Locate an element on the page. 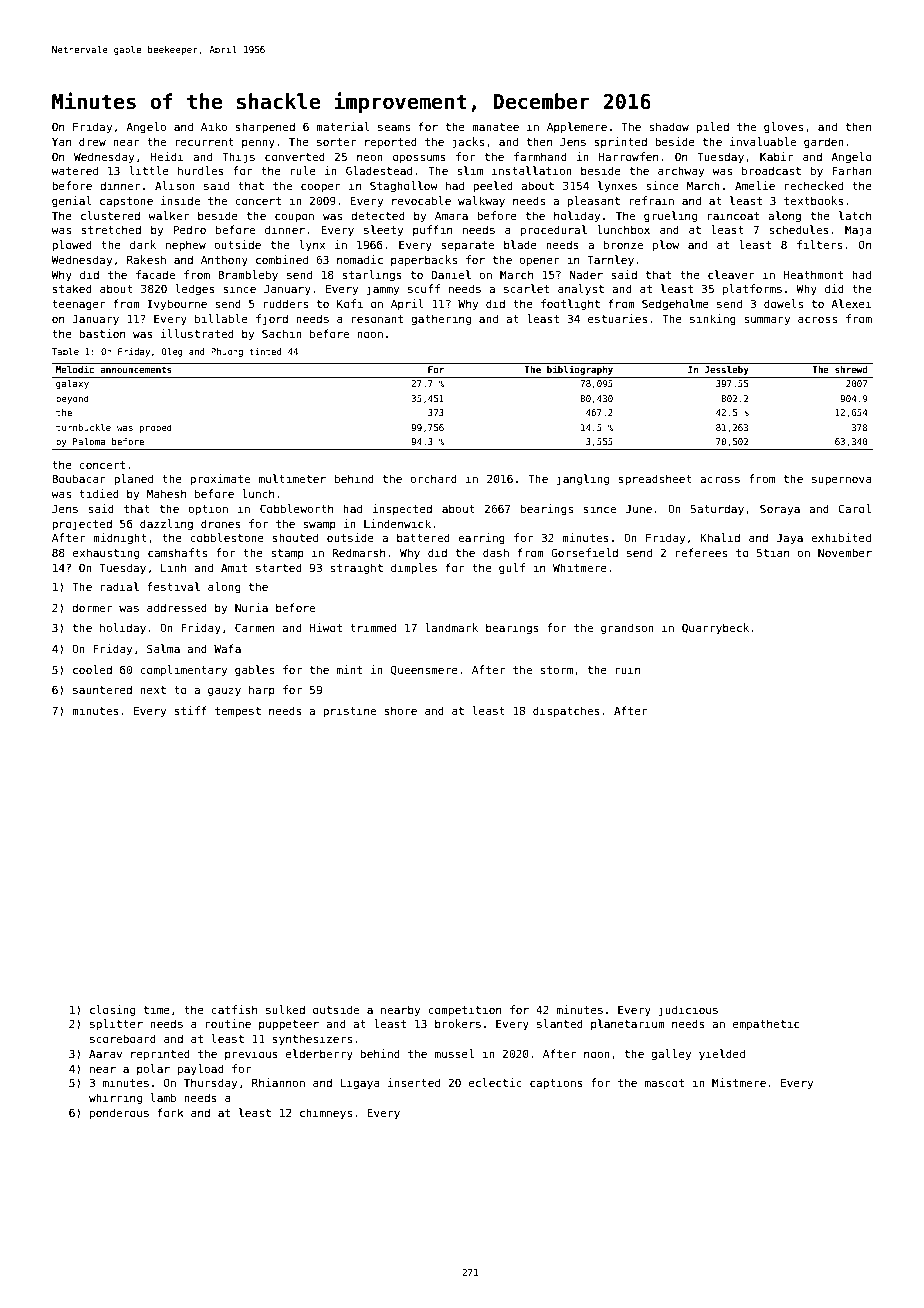  shore is located at coordinates (401, 710).
